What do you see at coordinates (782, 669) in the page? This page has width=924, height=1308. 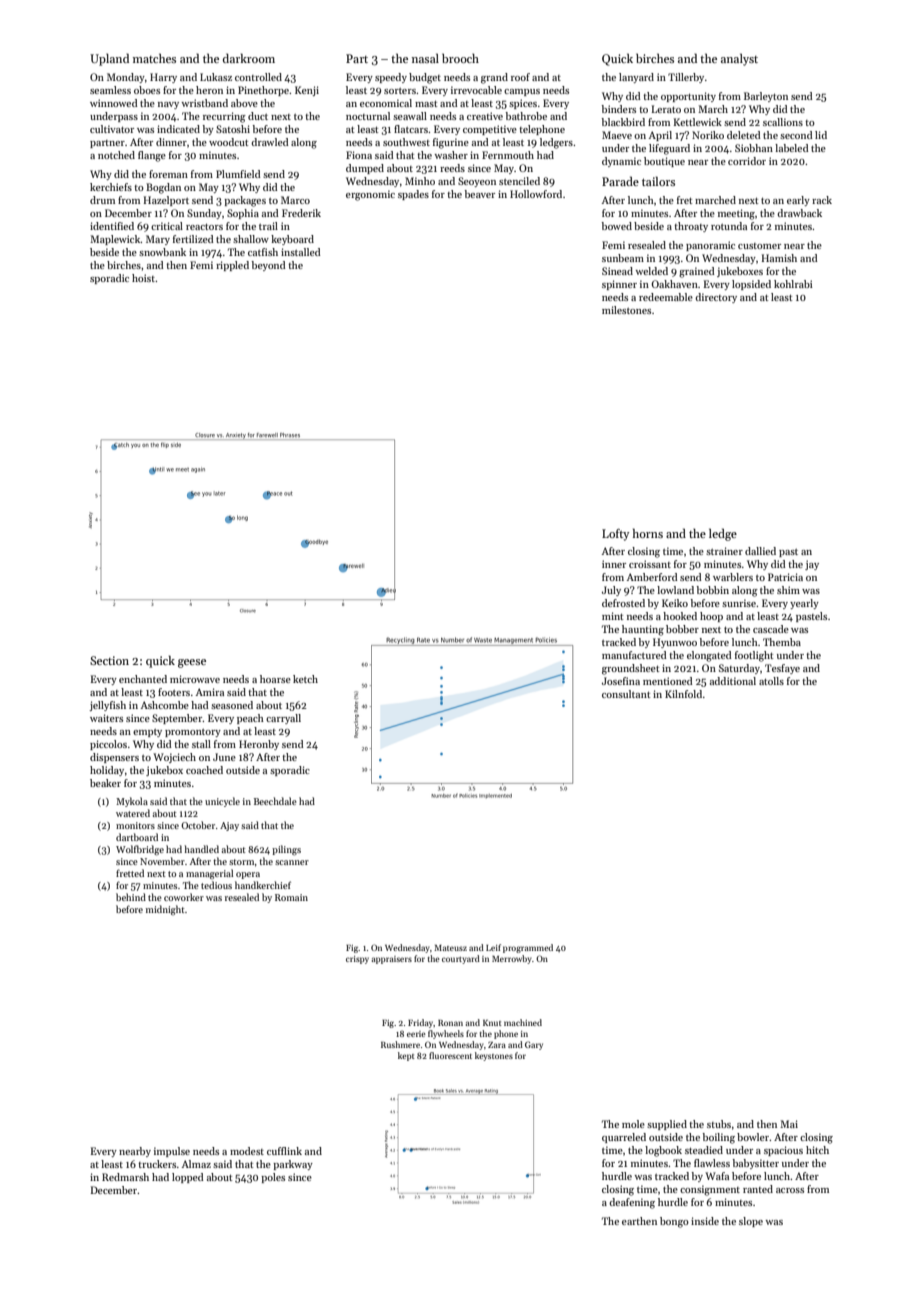 I see `Tesfaye` at bounding box center [782, 669].
